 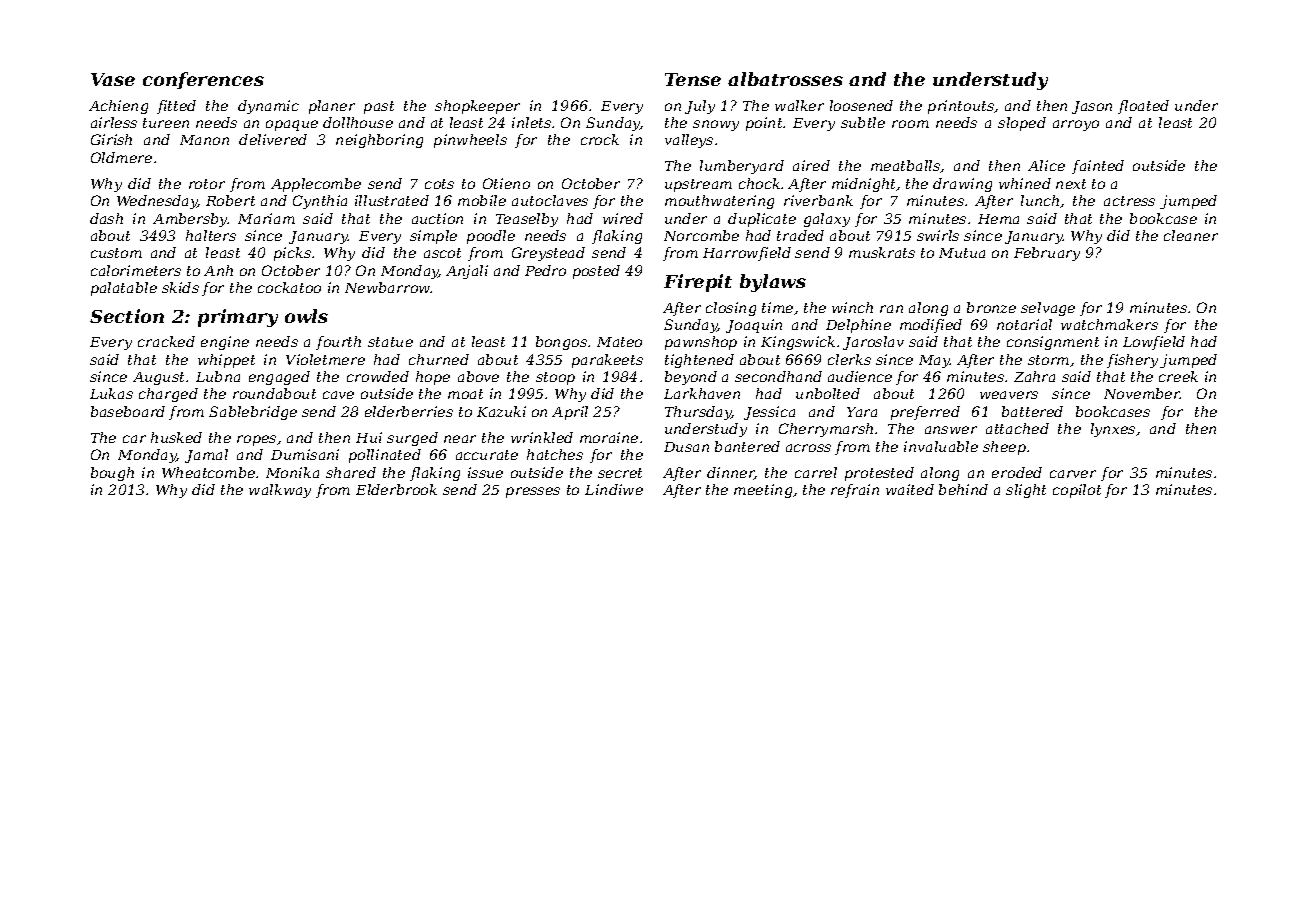 I want to click on Section, so click(x=127, y=316).
